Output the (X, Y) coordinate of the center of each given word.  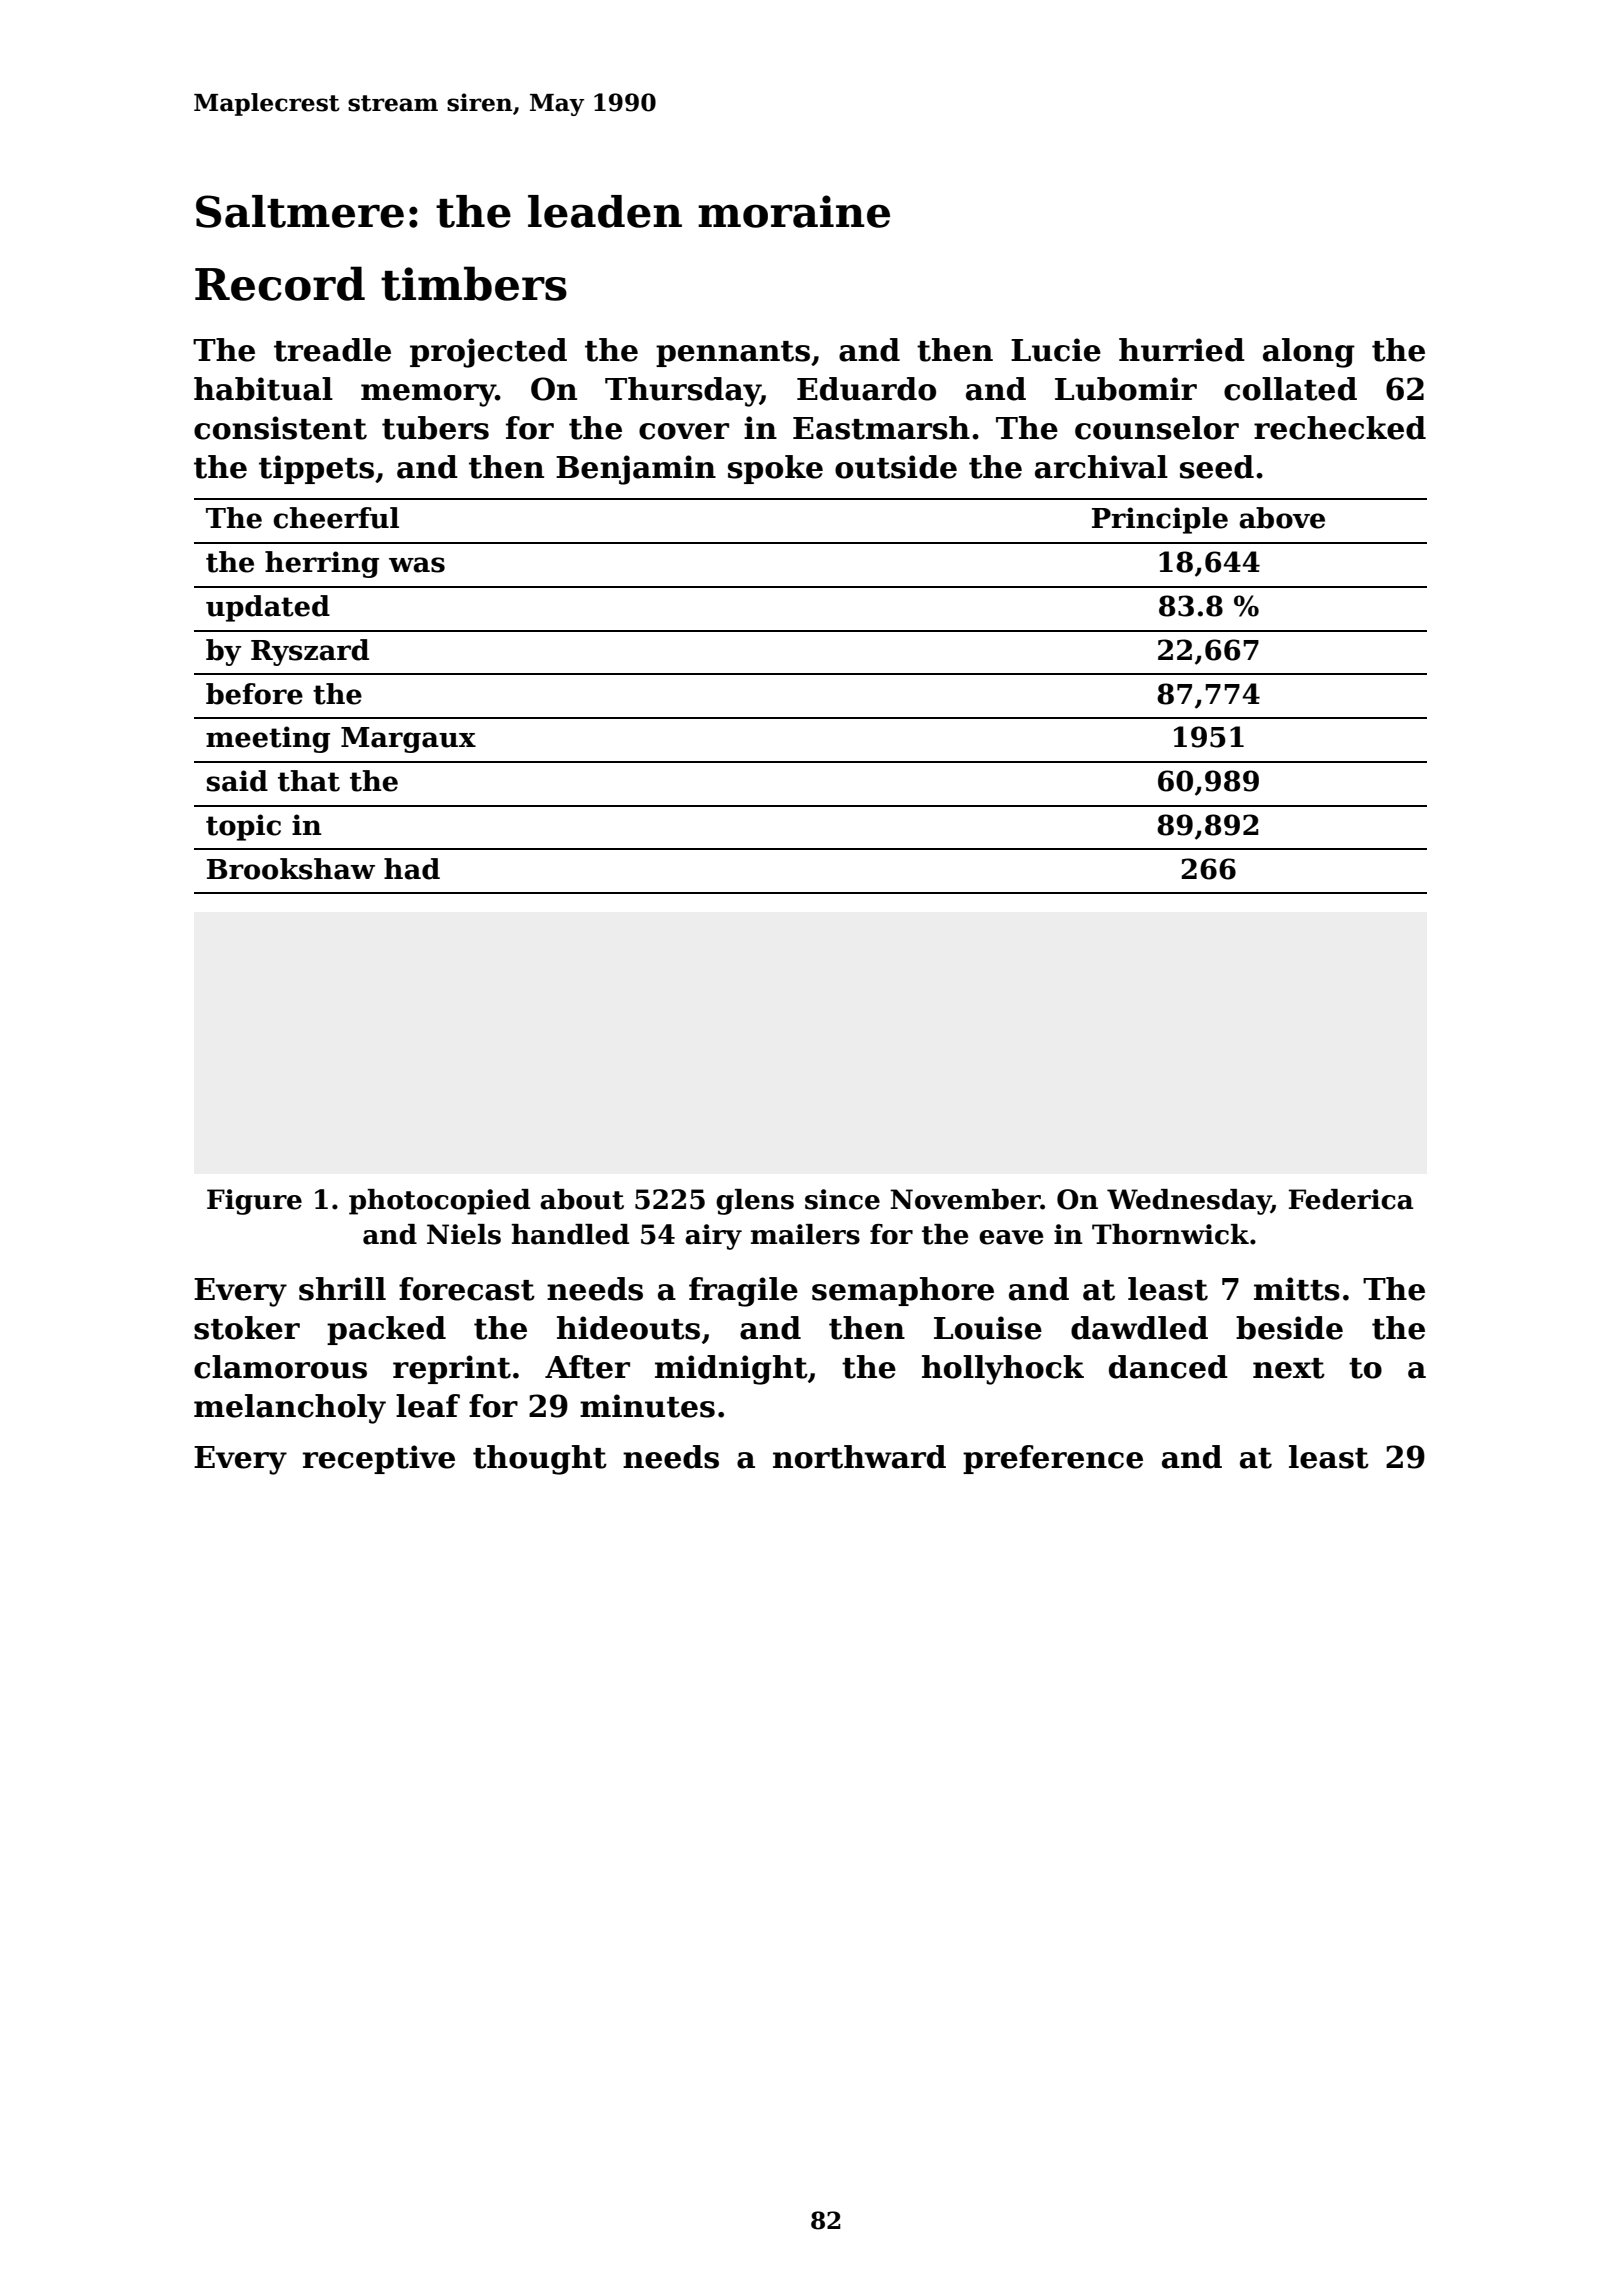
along (1309, 353)
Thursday (682, 392)
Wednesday (1189, 1202)
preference (1053, 1459)
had (412, 869)
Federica (1351, 1199)
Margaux (408, 740)
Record (280, 283)
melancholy (290, 1409)
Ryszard (310, 652)
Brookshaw (291, 869)
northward (859, 1457)
